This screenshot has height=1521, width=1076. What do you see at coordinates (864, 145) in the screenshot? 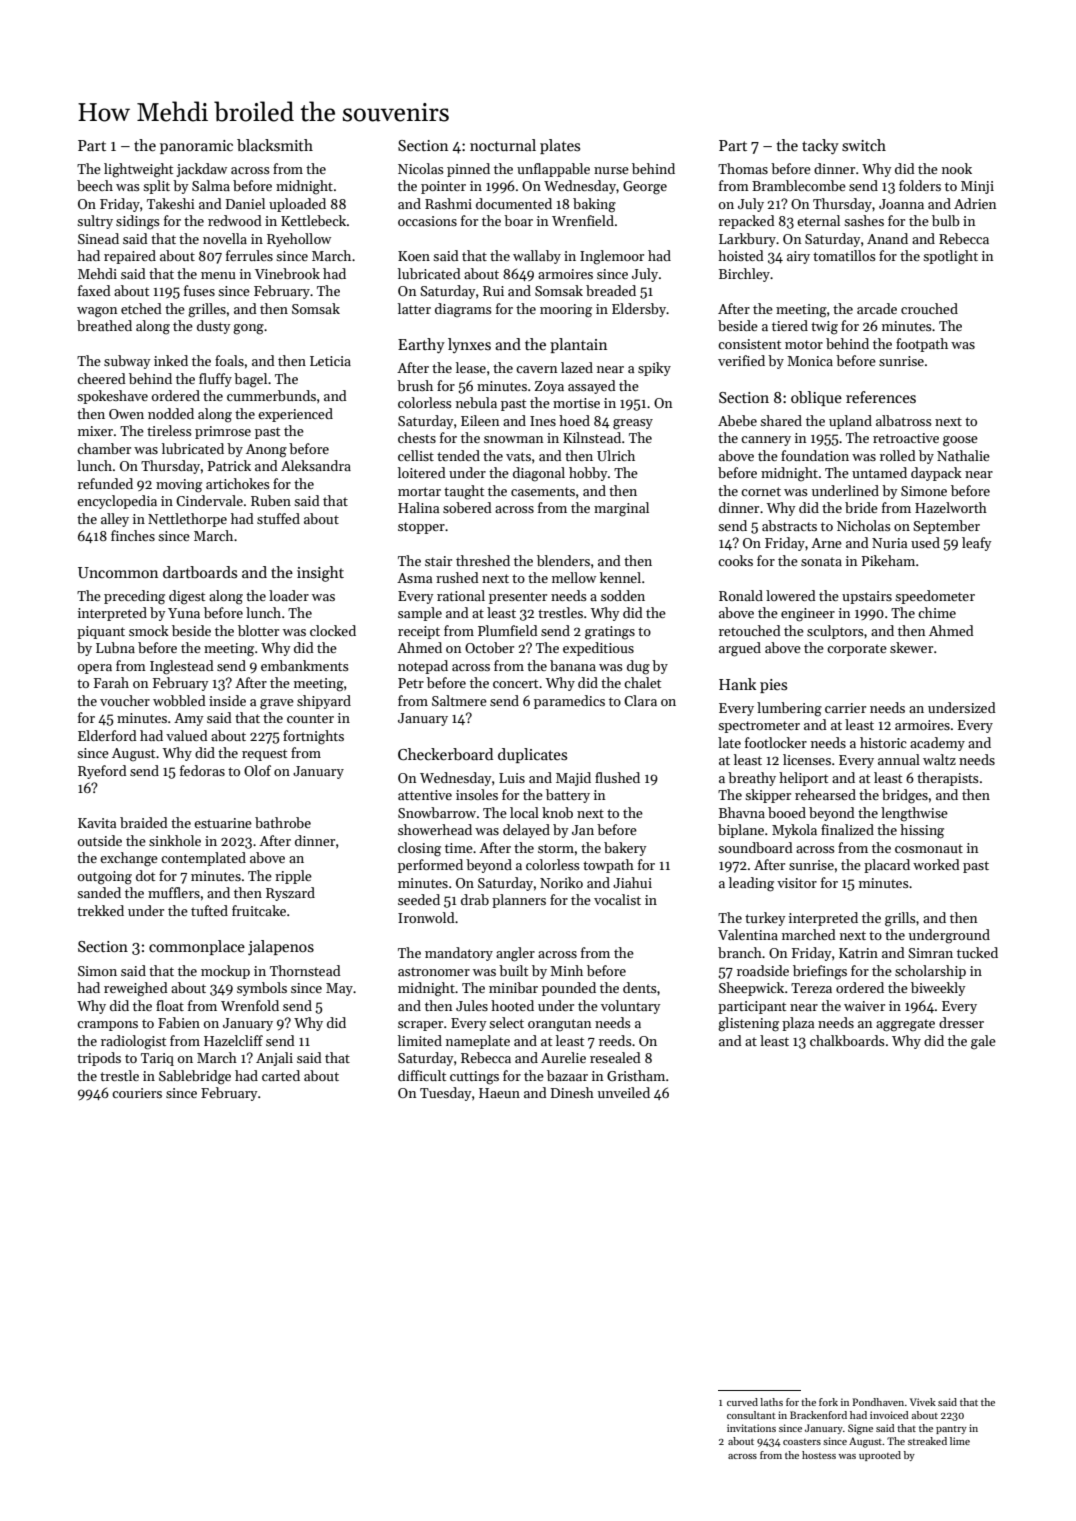
I see `switch` at bounding box center [864, 145].
